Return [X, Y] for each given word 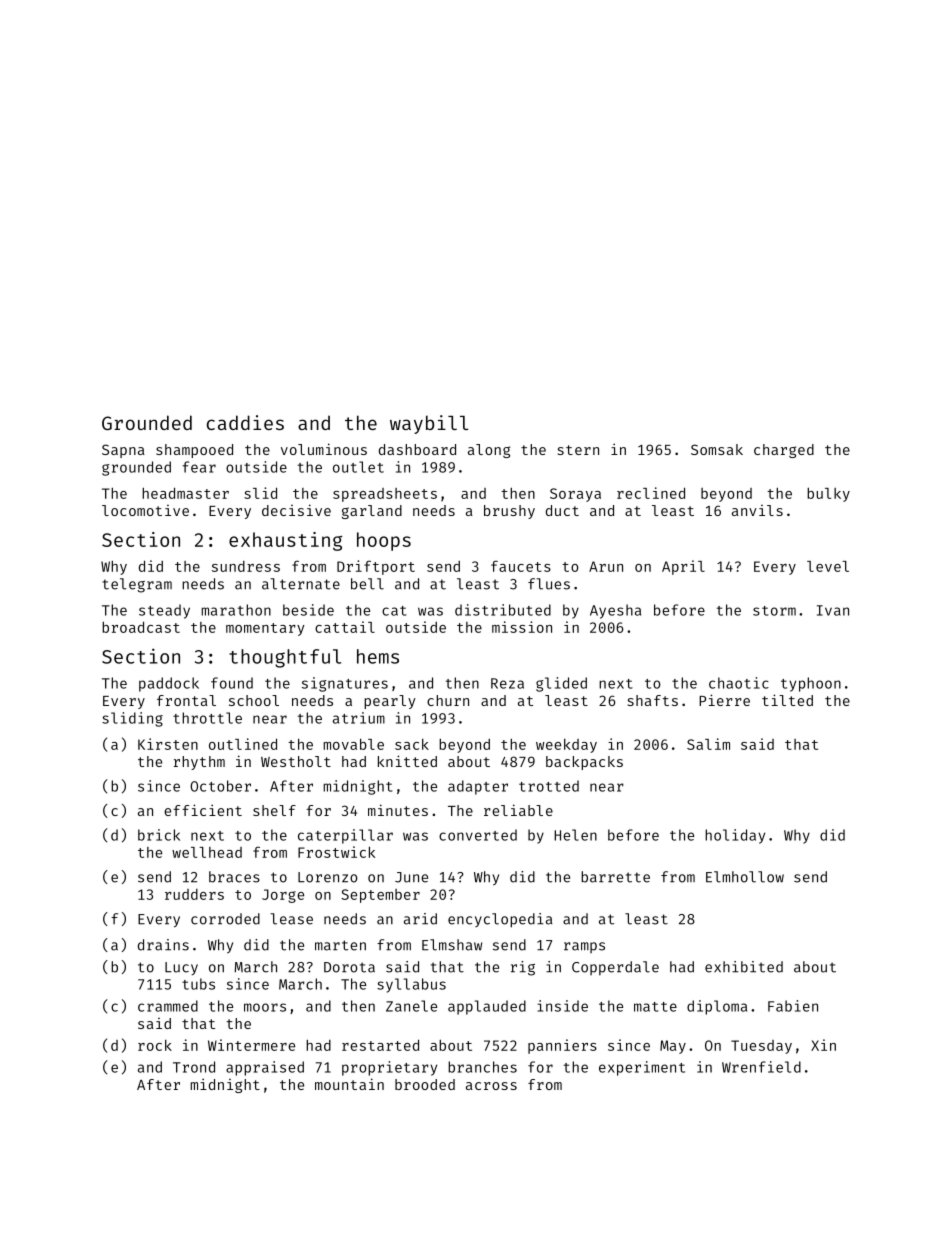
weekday [566, 746]
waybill [429, 424]
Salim [708, 744]
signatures [345, 684]
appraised [265, 1068]
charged [784, 451]
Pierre [724, 700]
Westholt [296, 761]
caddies [245, 422]
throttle [207, 718]
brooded [425, 1084]
